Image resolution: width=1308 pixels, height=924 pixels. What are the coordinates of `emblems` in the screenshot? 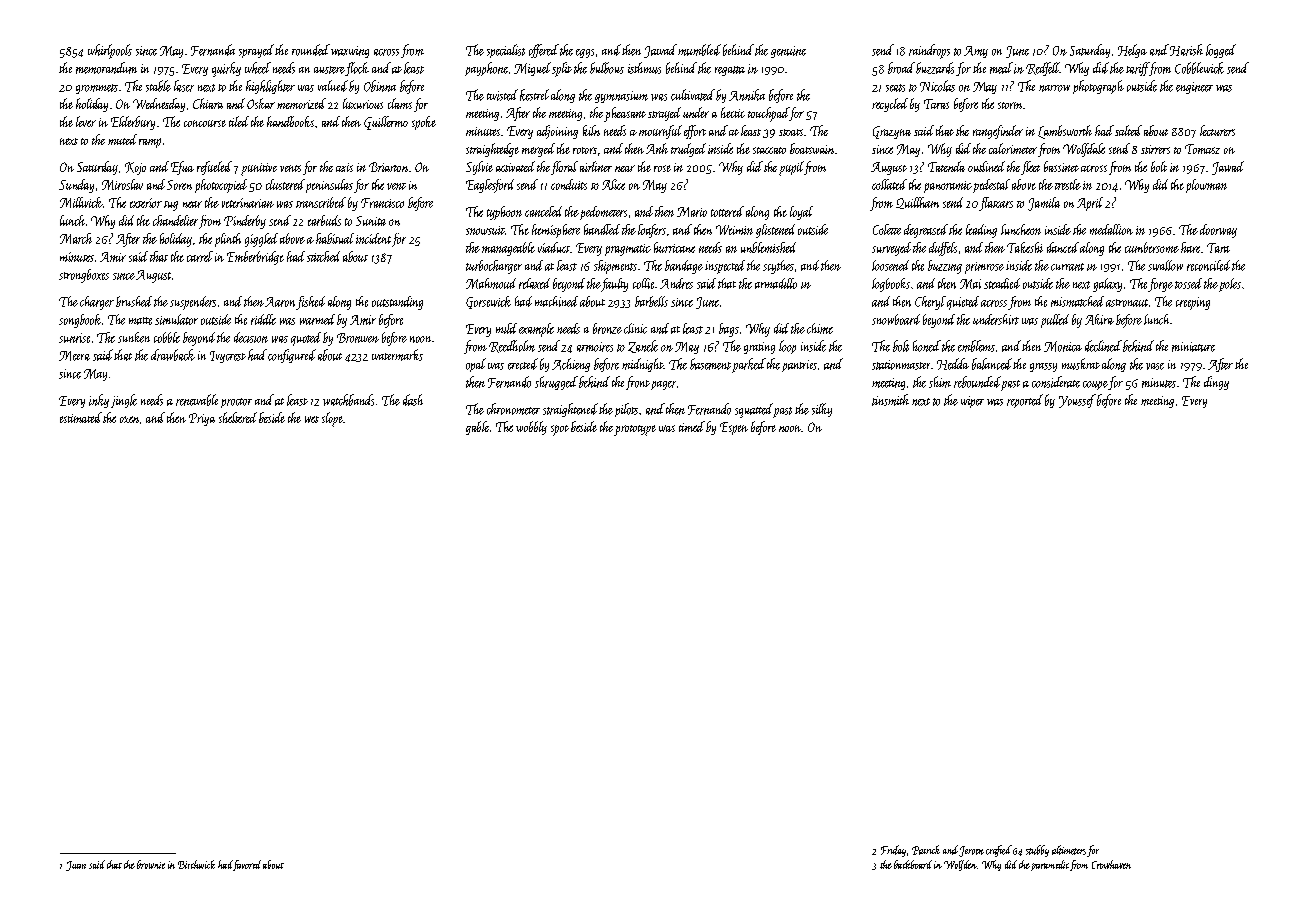 It's located at (976, 346).
